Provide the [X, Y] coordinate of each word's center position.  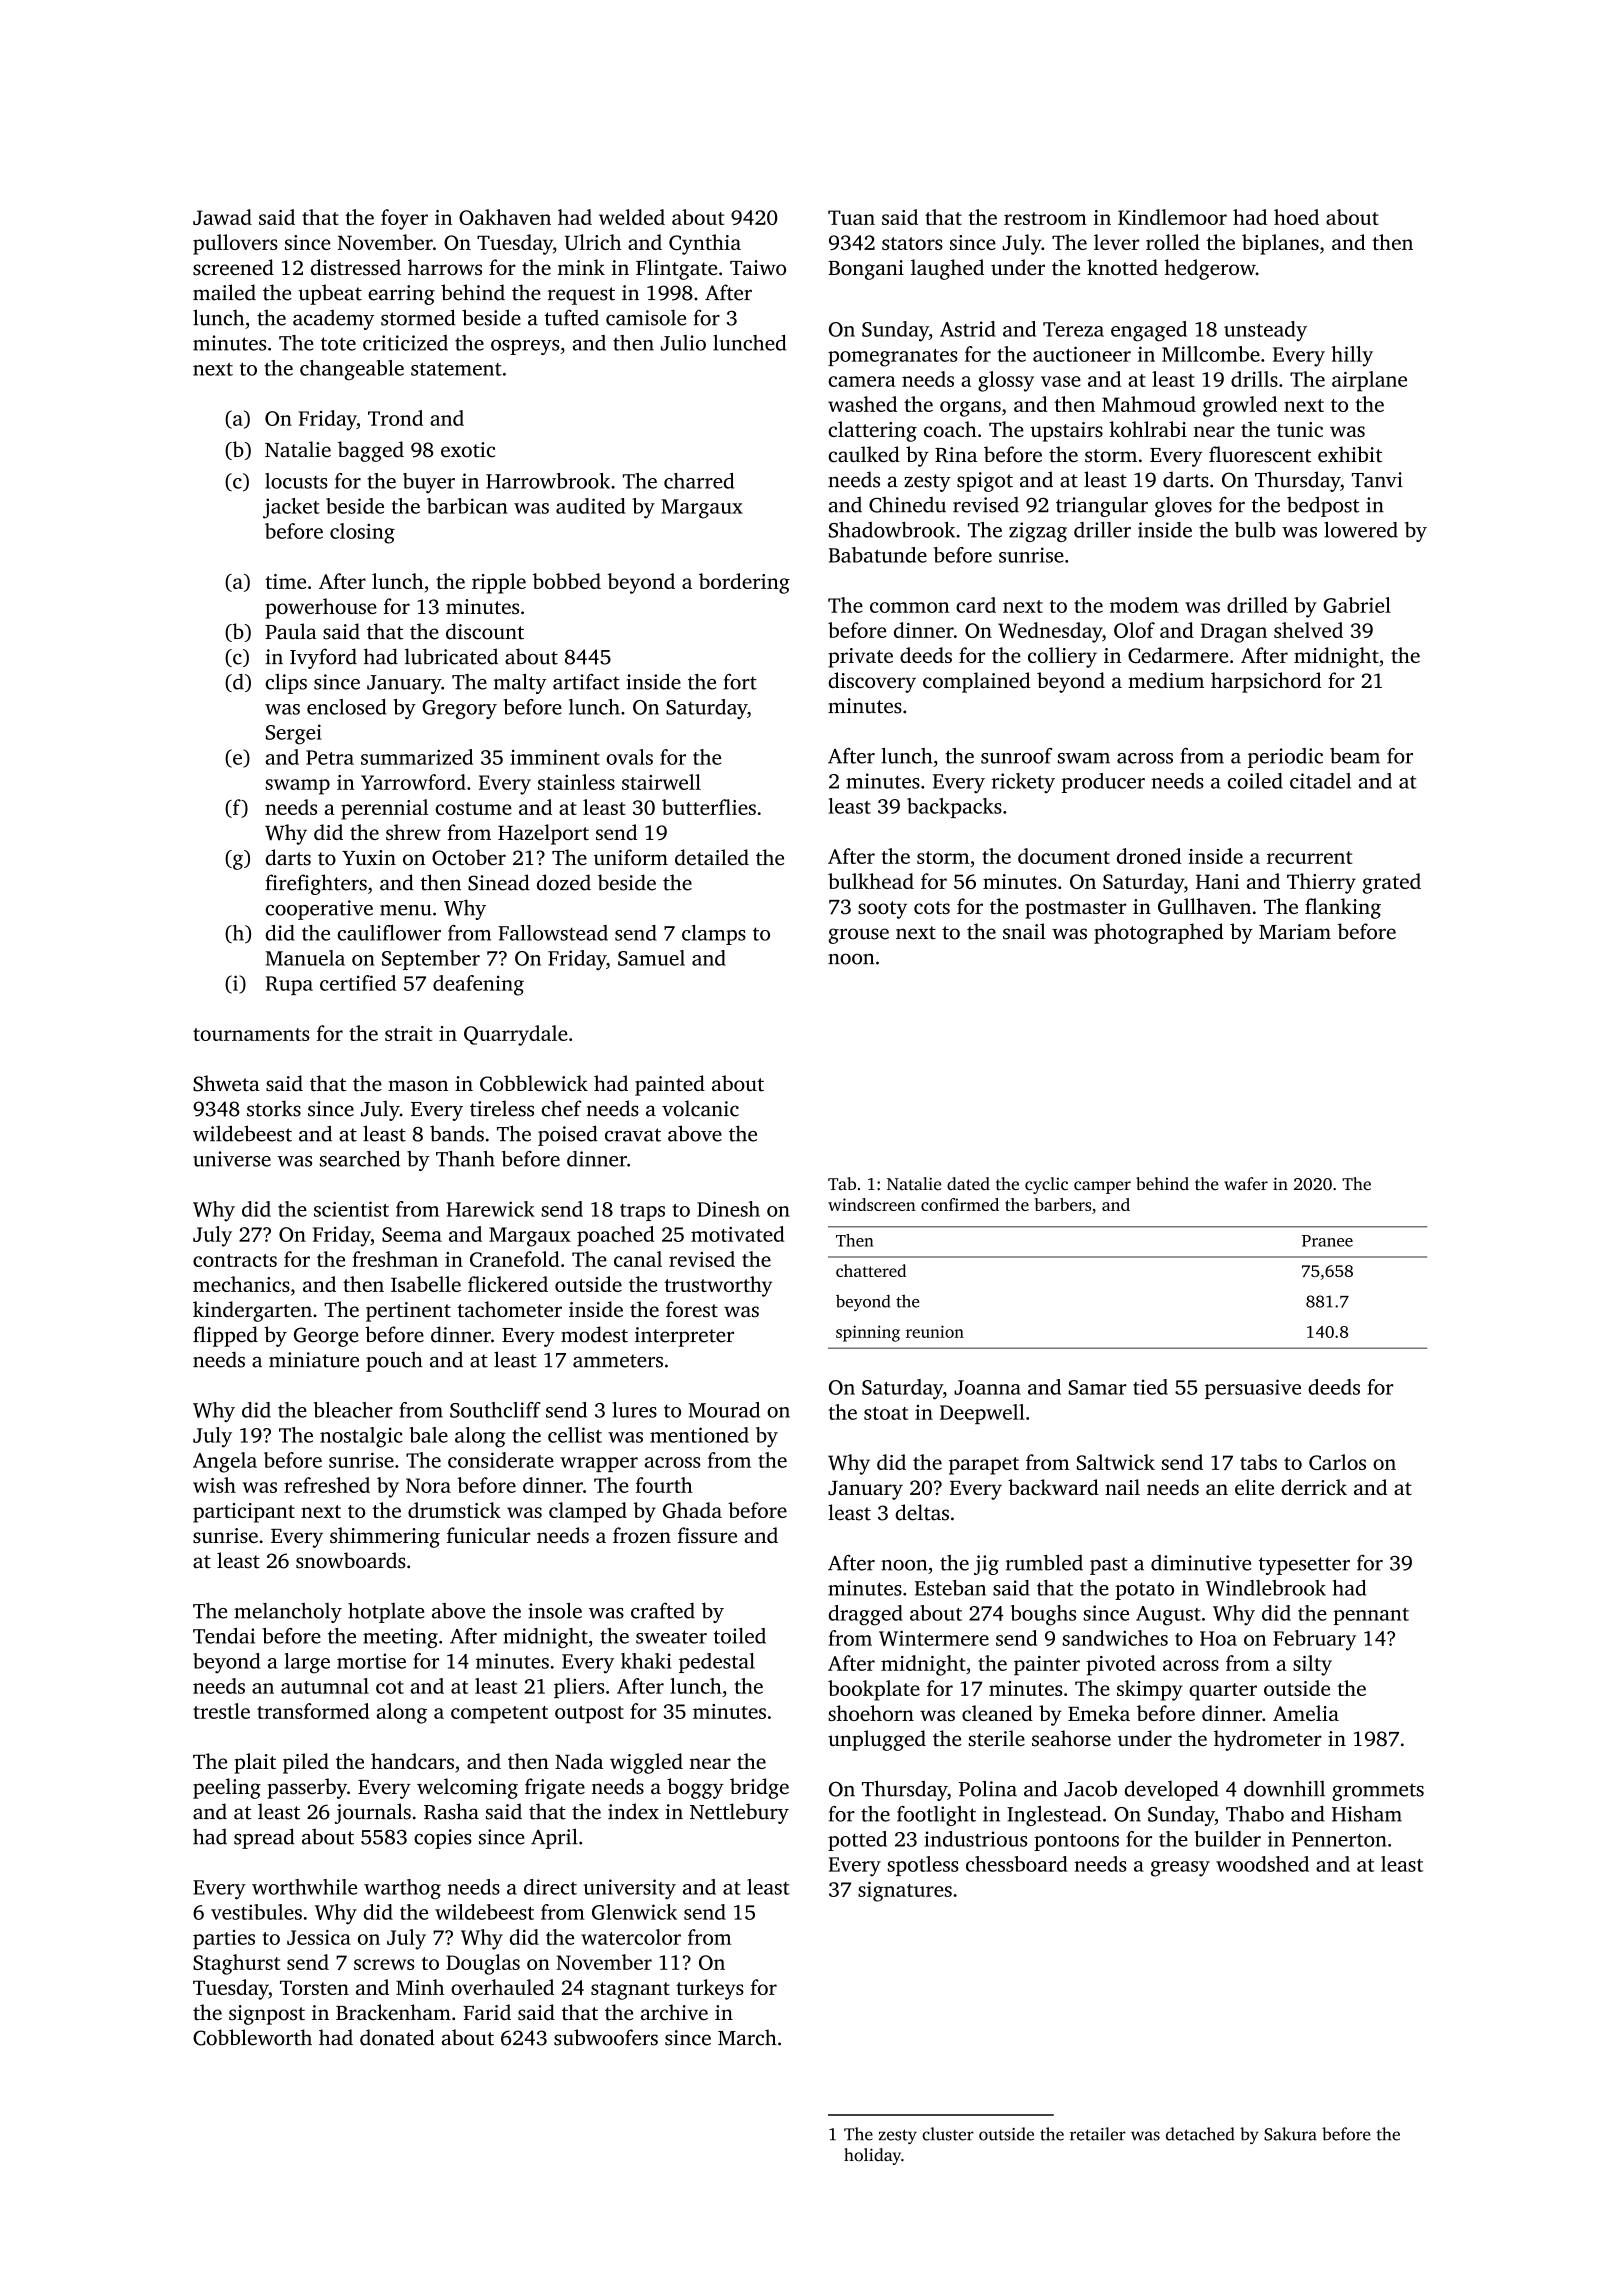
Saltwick [1116, 1462]
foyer [404, 219]
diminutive [1201, 1563]
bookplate [874, 1690]
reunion [935, 1331]
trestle [221, 1711]
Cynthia [705, 244]
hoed [1296, 217]
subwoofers [606, 2037]
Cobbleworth [252, 2037]
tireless [502, 1108]
